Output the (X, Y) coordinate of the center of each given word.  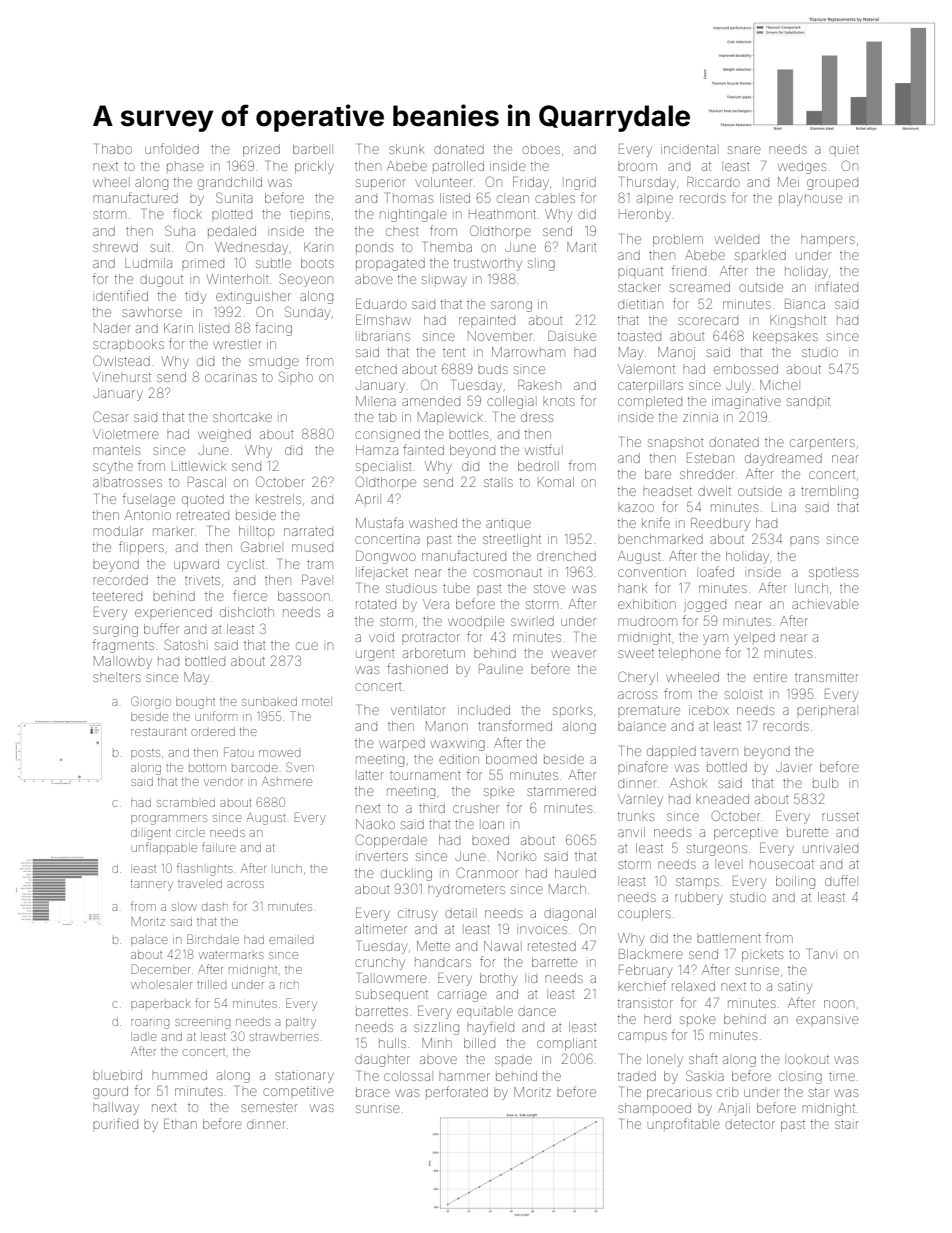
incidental (688, 149)
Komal (556, 482)
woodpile (476, 622)
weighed (224, 435)
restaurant (158, 732)
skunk (407, 149)
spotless (833, 574)
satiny (795, 988)
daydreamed (783, 459)
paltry (301, 1024)
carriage (462, 995)
